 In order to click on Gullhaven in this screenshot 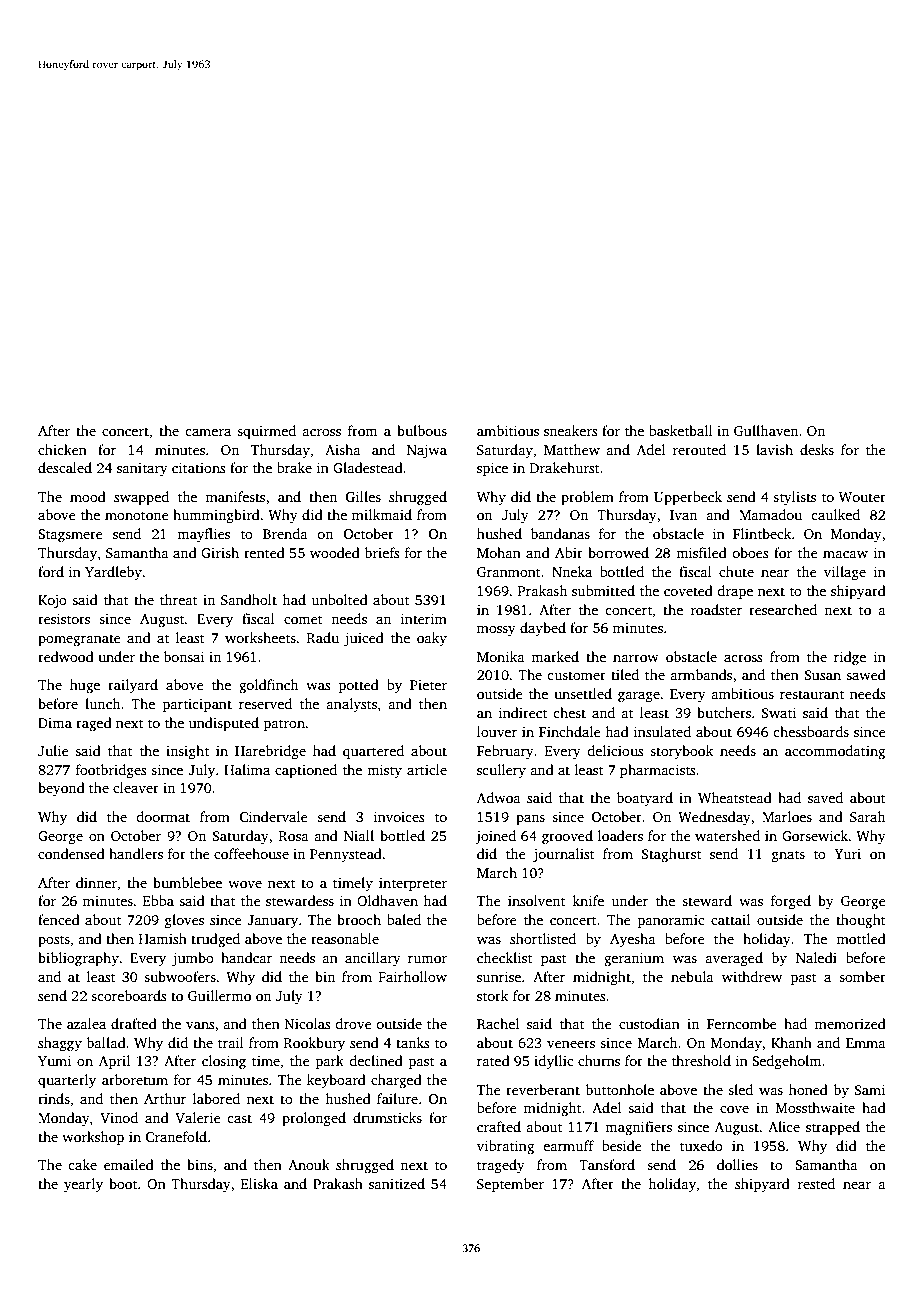, I will do `click(766, 430)`.
